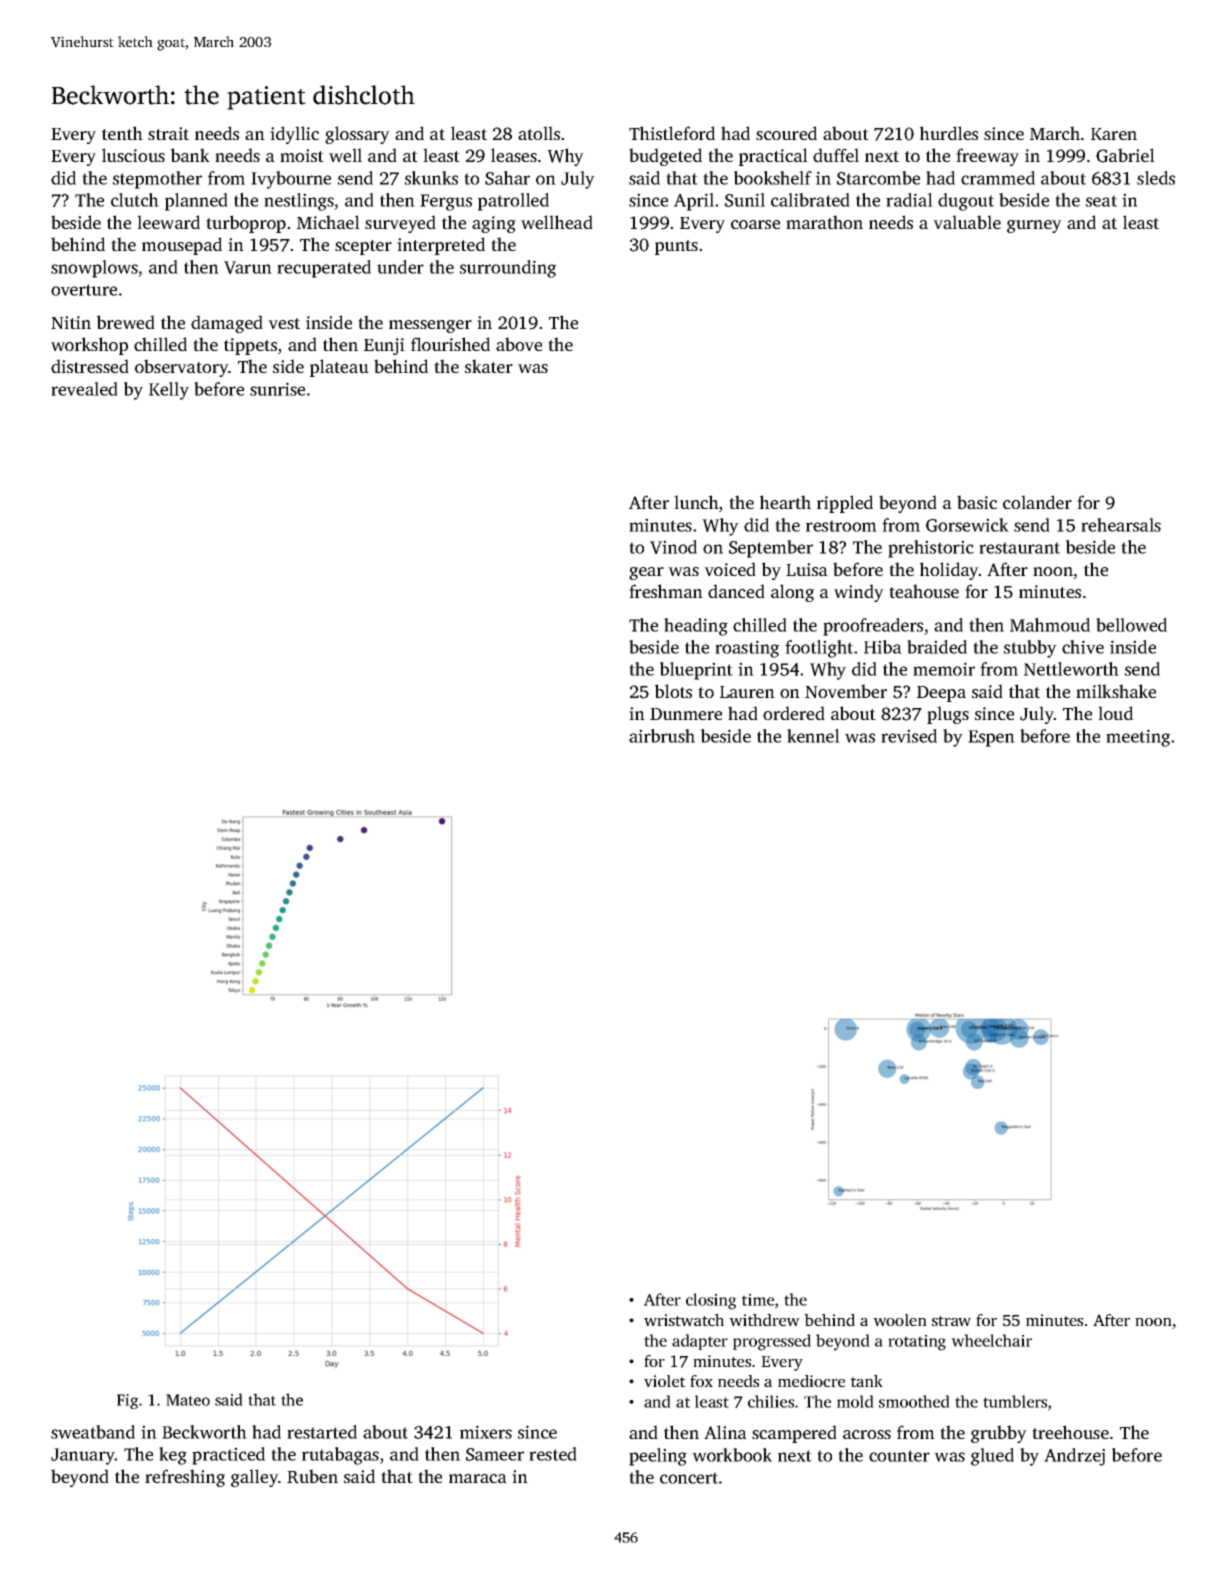 The height and width of the screenshot is (1589, 1228). Describe the element at coordinates (951, 1321) in the screenshot. I see `straw` at that location.
